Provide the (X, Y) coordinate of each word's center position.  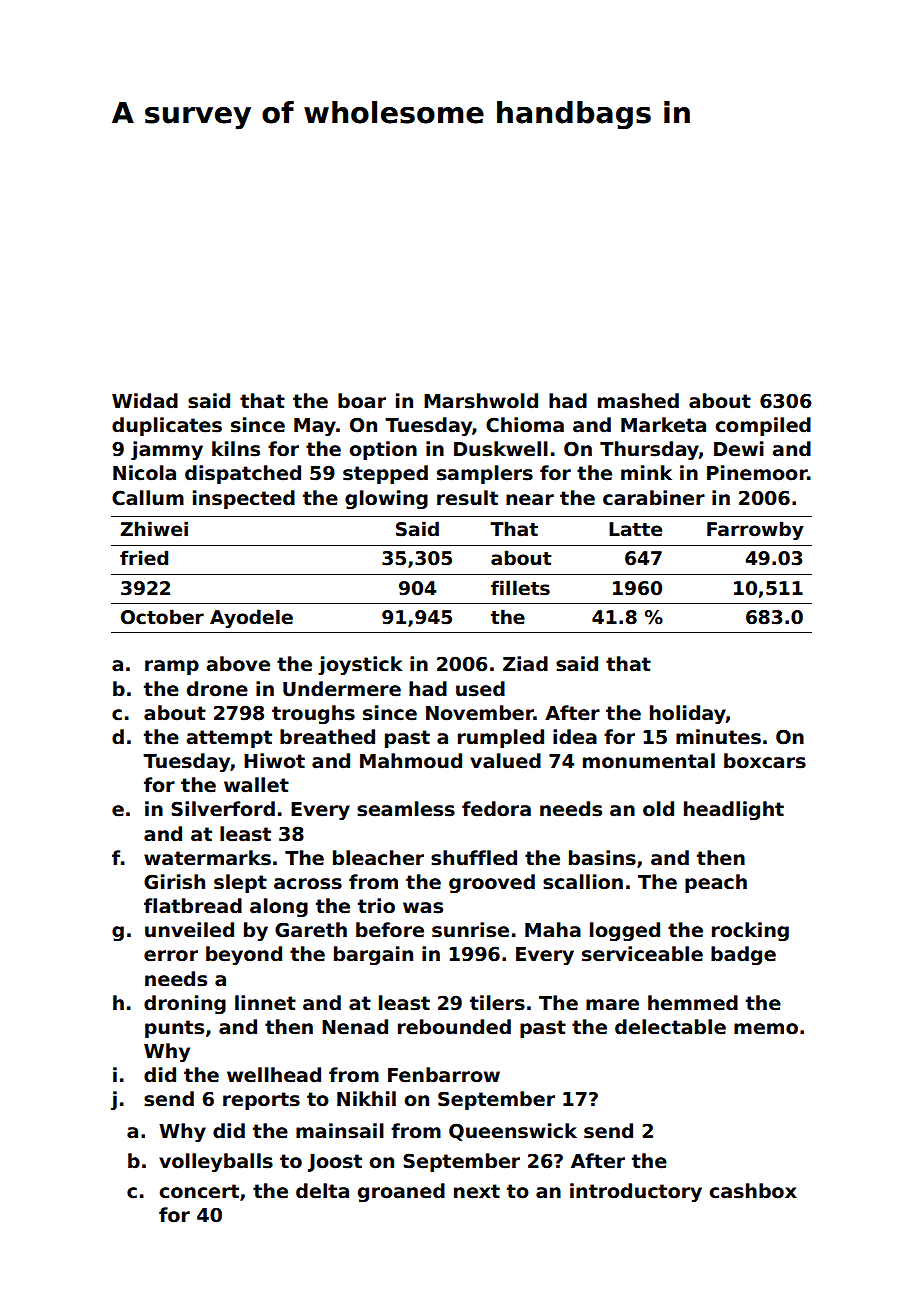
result (467, 498)
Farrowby (755, 530)
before (390, 930)
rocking (750, 931)
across (308, 884)
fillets (520, 588)
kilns (236, 449)
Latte (635, 529)
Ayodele (251, 618)
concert (199, 1191)
